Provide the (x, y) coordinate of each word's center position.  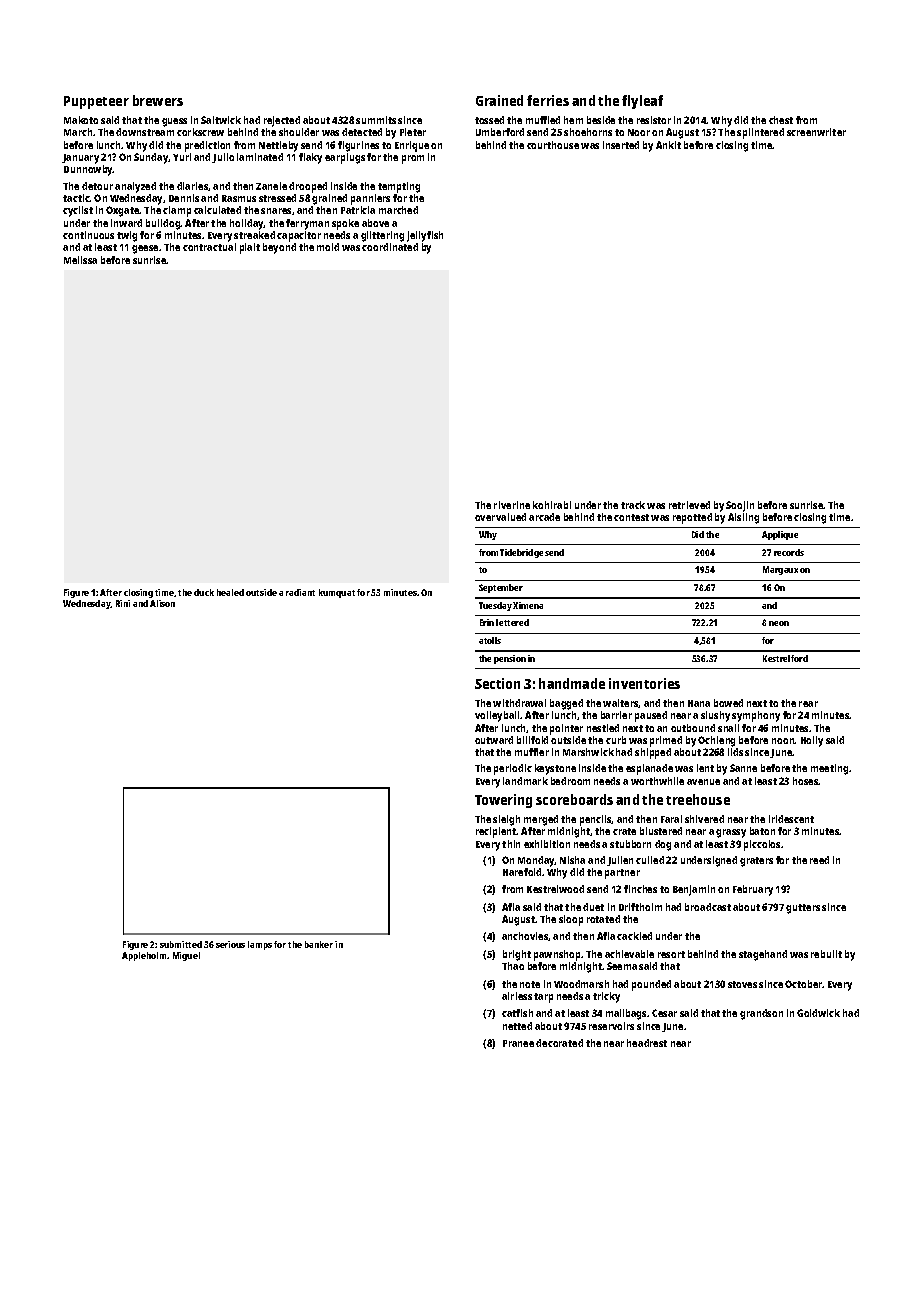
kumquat (337, 593)
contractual (209, 247)
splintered (760, 133)
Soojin (740, 506)
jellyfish (425, 236)
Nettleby (278, 146)
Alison (162, 603)
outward (494, 740)
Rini (123, 603)
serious (230, 944)
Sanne (743, 768)
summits (376, 120)
